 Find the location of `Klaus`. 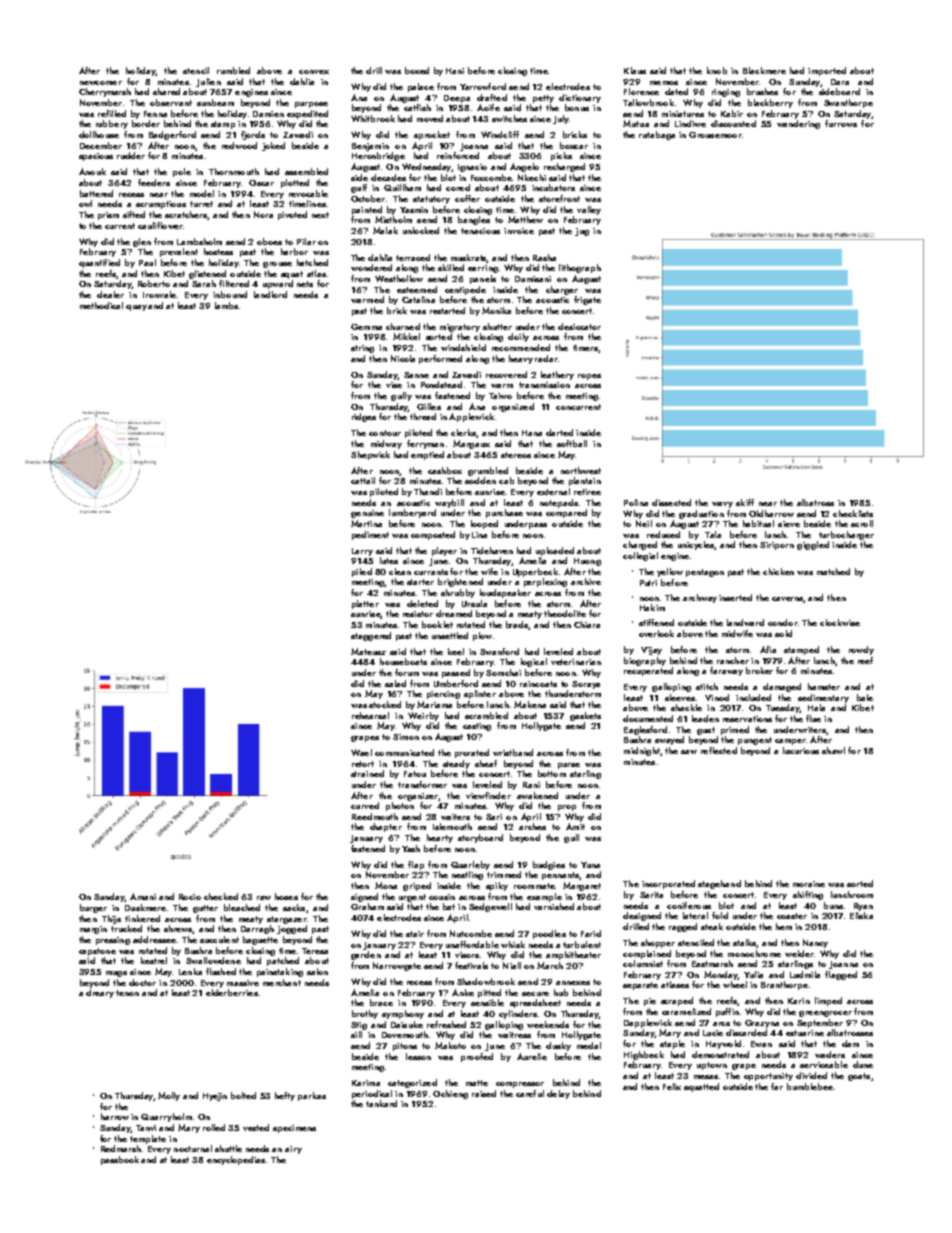

Klaus is located at coordinates (635, 70).
